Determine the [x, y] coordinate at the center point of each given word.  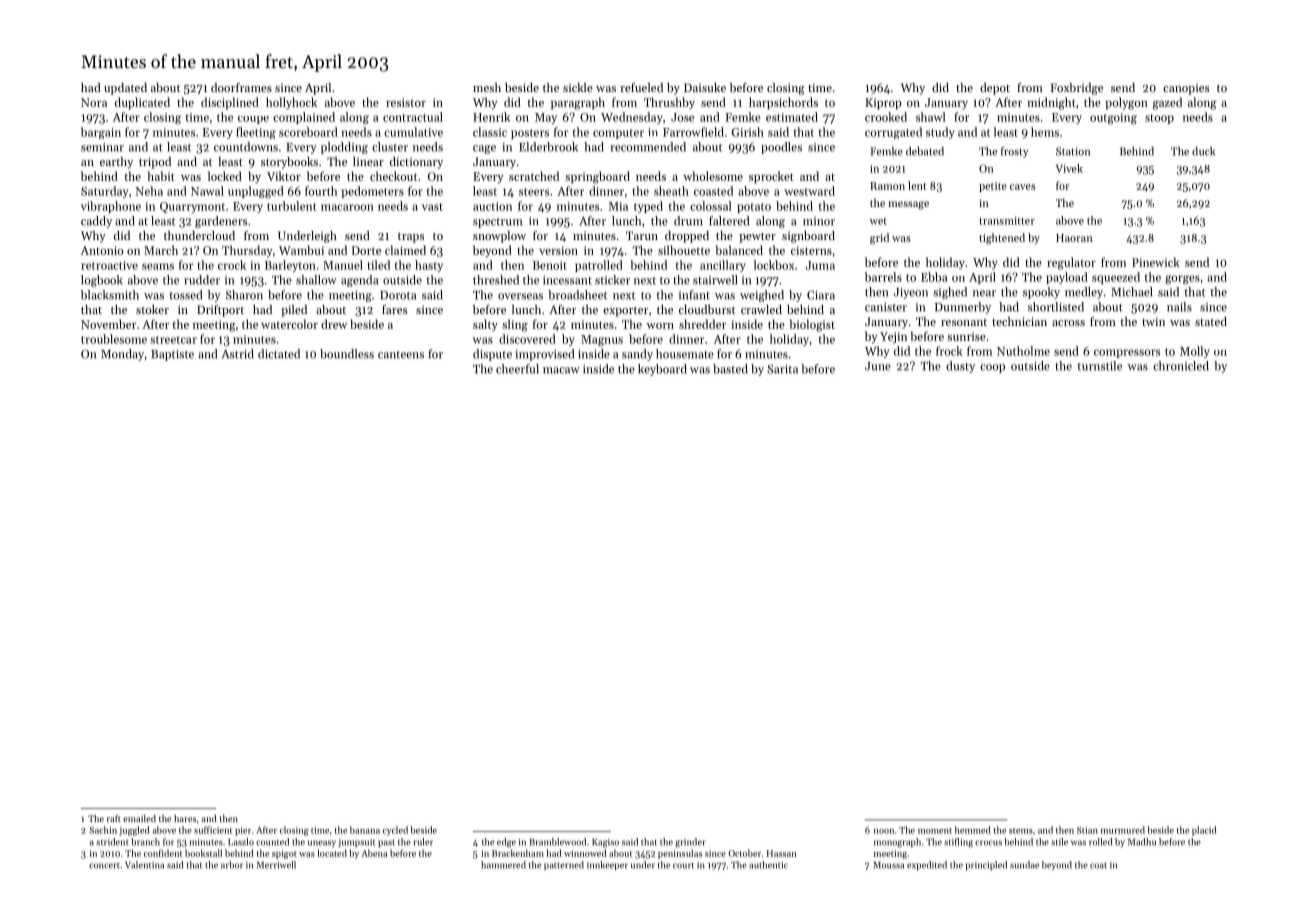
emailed [139, 818]
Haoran [1074, 238]
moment [935, 831]
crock [232, 265]
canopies [1186, 89]
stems [1021, 831]
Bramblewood [558, 842]
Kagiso [605, 843]
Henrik [491, 117]
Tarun [642, 235]
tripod [155, 163]
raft [114, 818]
